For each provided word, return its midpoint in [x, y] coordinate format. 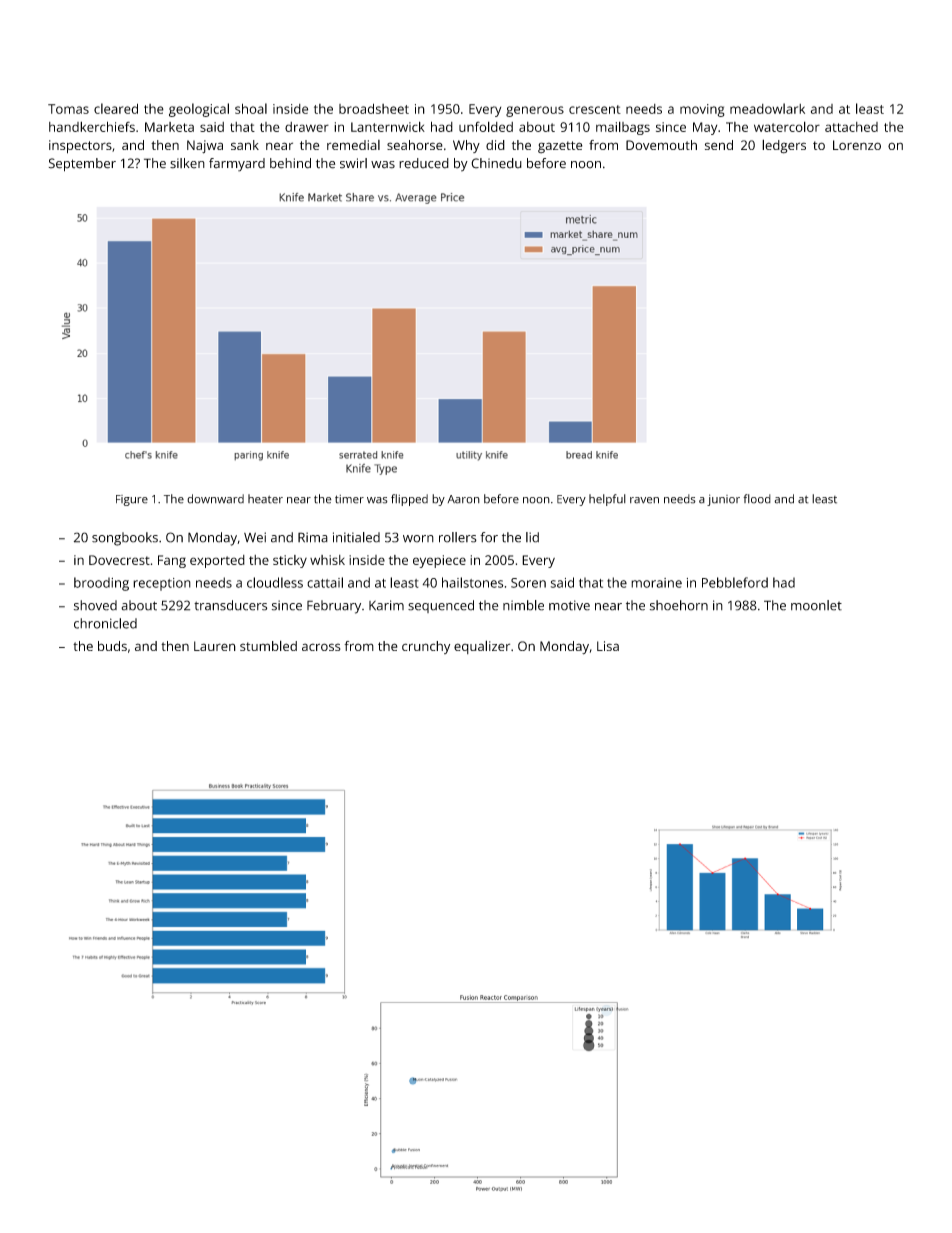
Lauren [215, 646]
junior [723, 500]
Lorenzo [857, 145]
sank [245, 145]
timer [349, 499]
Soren [528, 583]
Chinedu [496, 163]
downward [215, 499]
